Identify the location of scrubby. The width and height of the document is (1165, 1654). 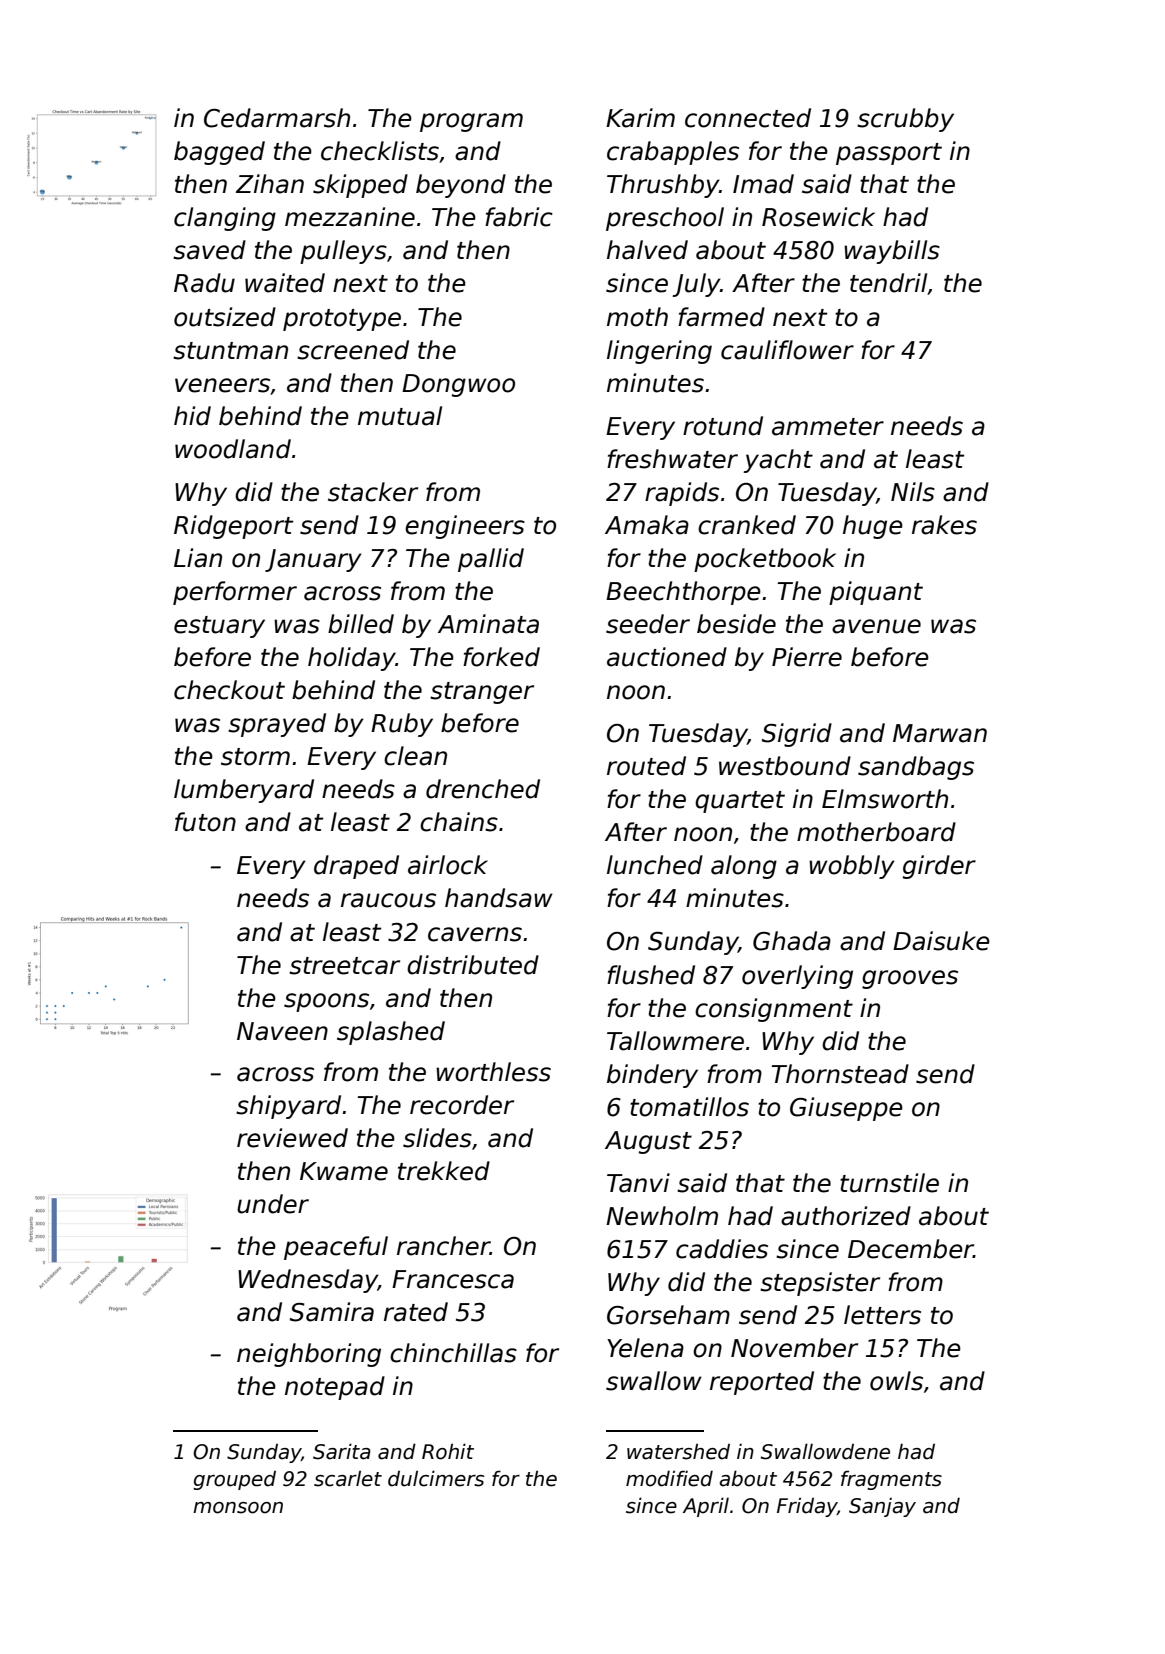
(905, 120).
